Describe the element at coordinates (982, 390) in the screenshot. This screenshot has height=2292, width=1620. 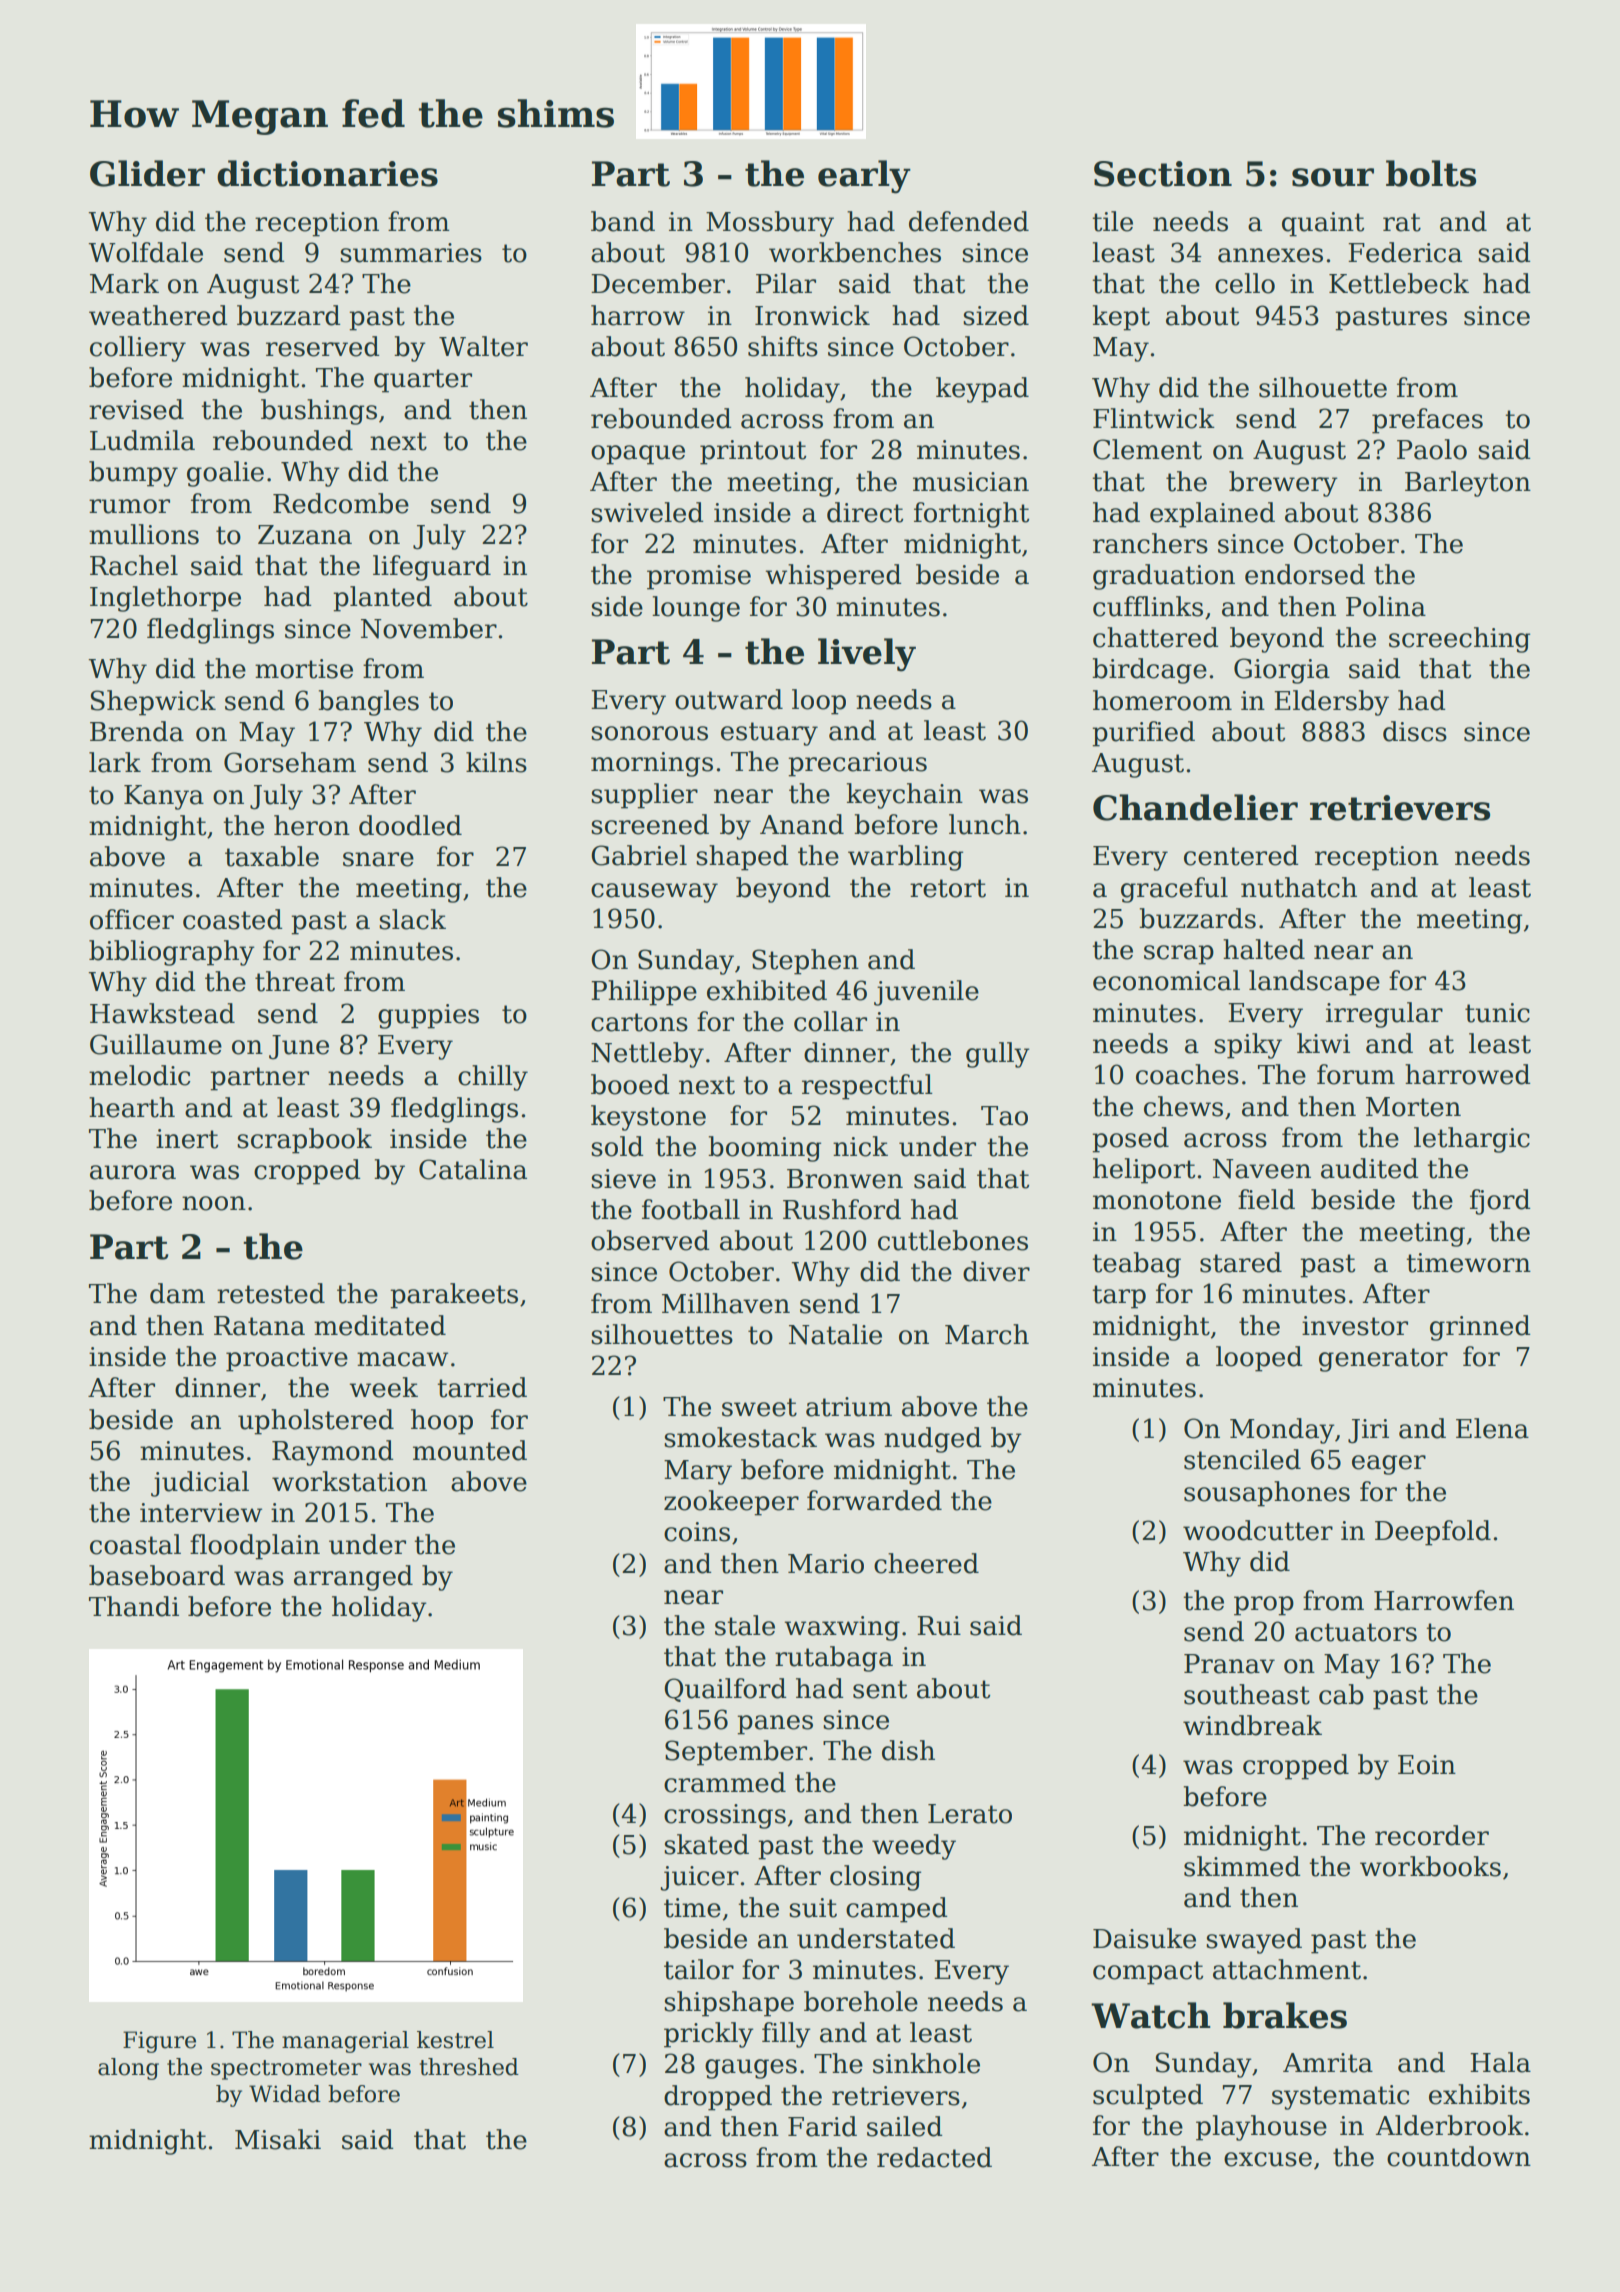
I see `keypad` at that location.
